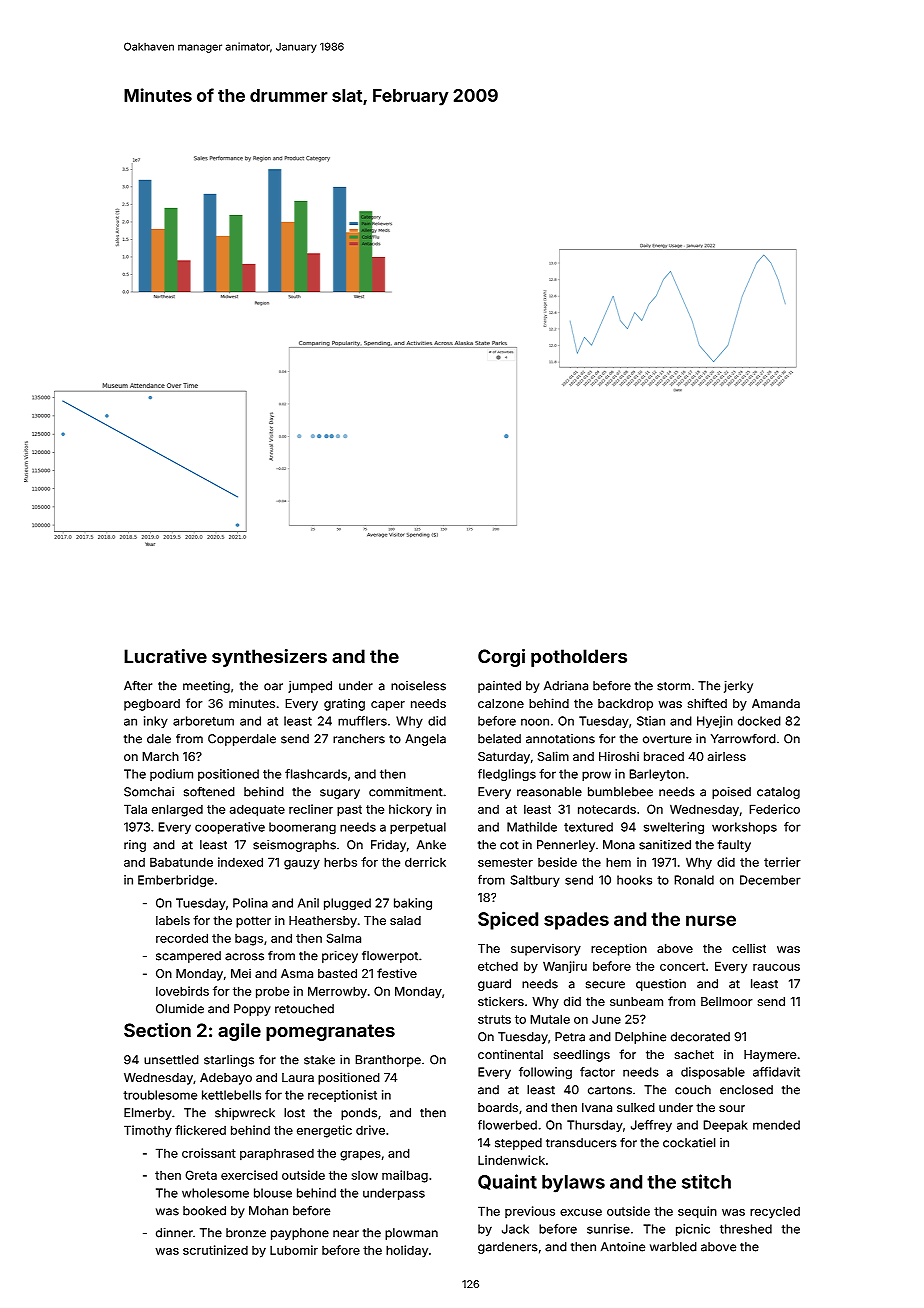 The width and height of the page is (924, 1308). Describe the element at coordinates (700, 1037) in the page. I see `decorated` at that location.
